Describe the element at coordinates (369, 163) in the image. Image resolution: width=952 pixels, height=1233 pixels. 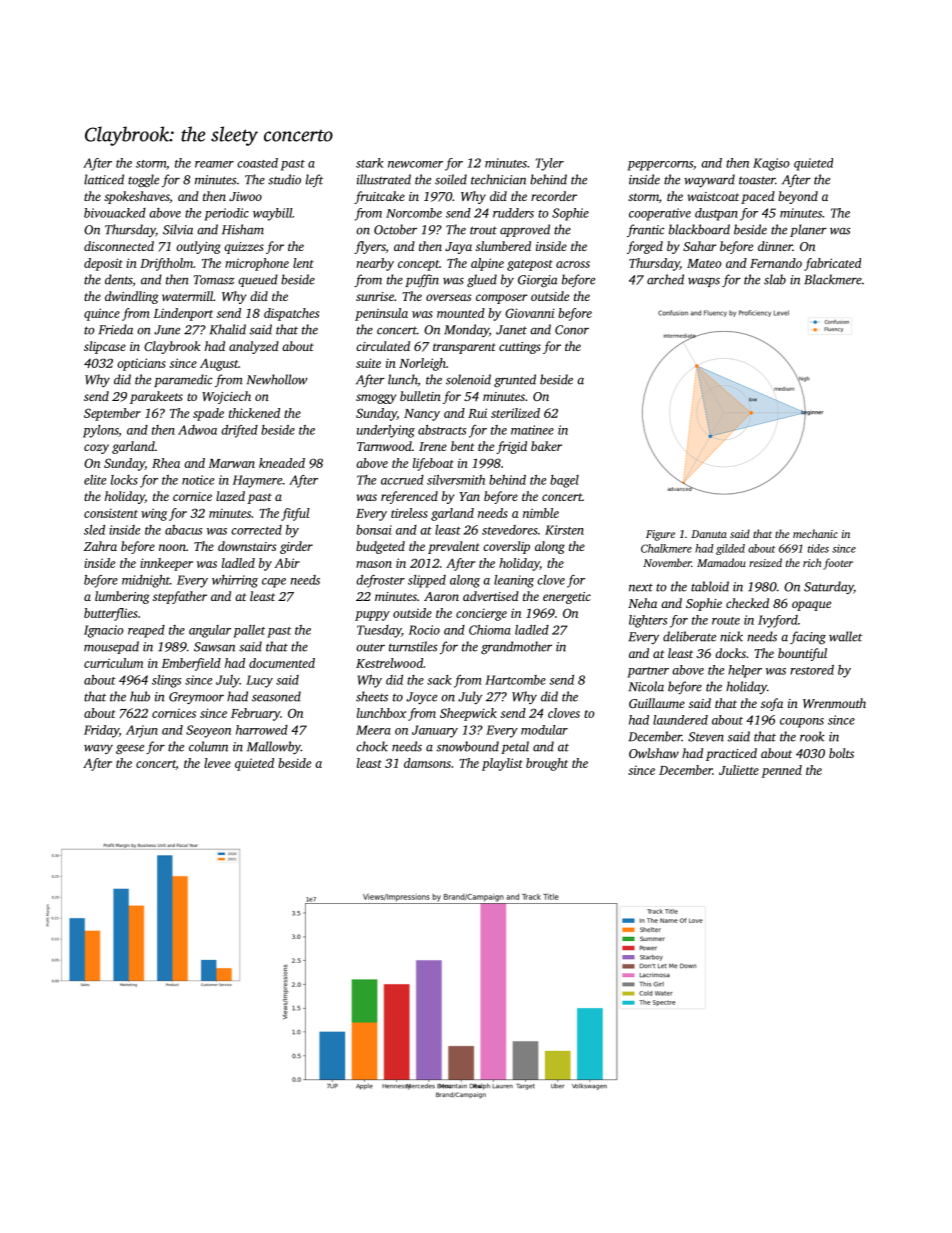
I see `stark` at that location.
